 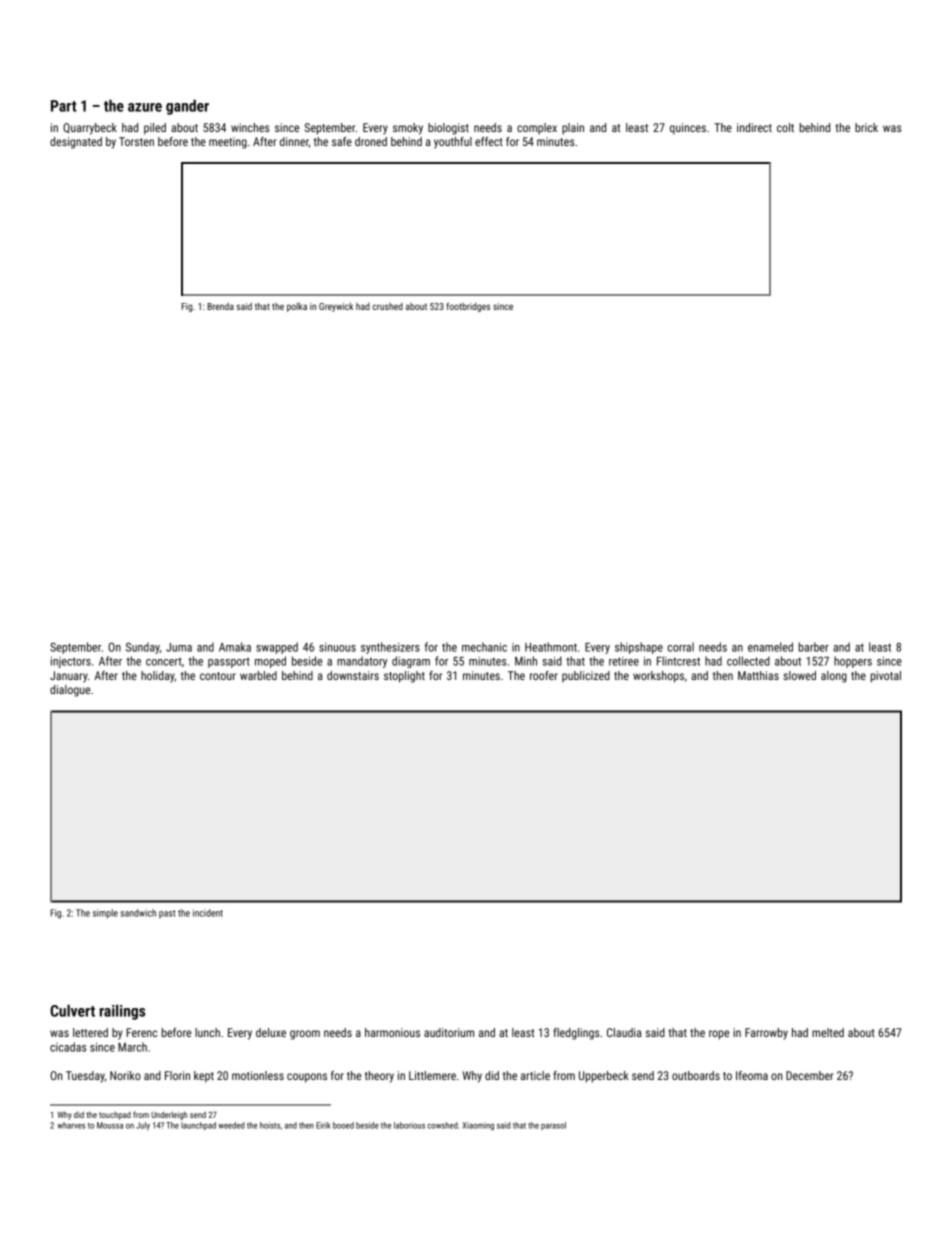 I want to click on brick, so click(x=866, y=127).
